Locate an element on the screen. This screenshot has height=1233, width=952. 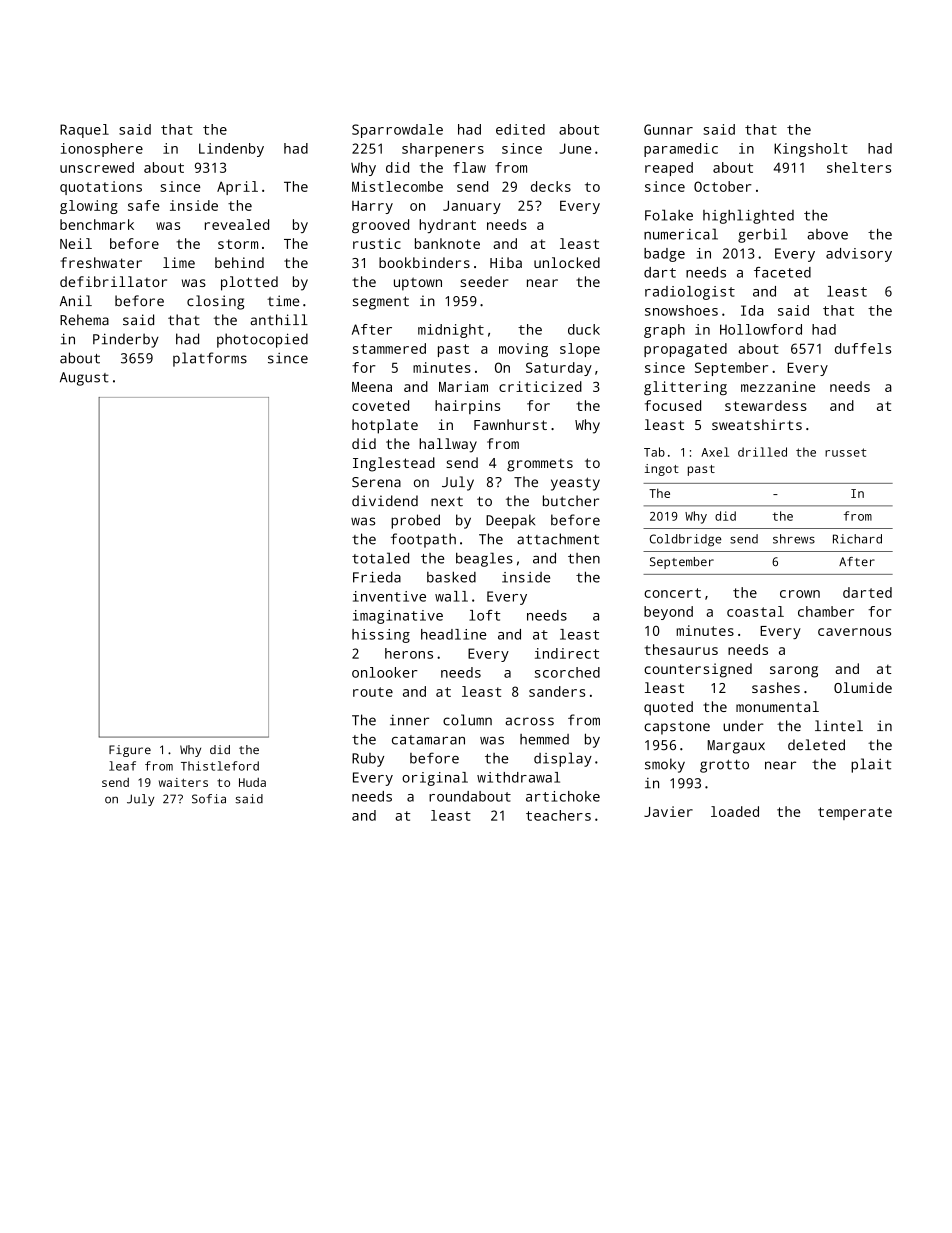
teachers is located at coordinates (558, 815).
